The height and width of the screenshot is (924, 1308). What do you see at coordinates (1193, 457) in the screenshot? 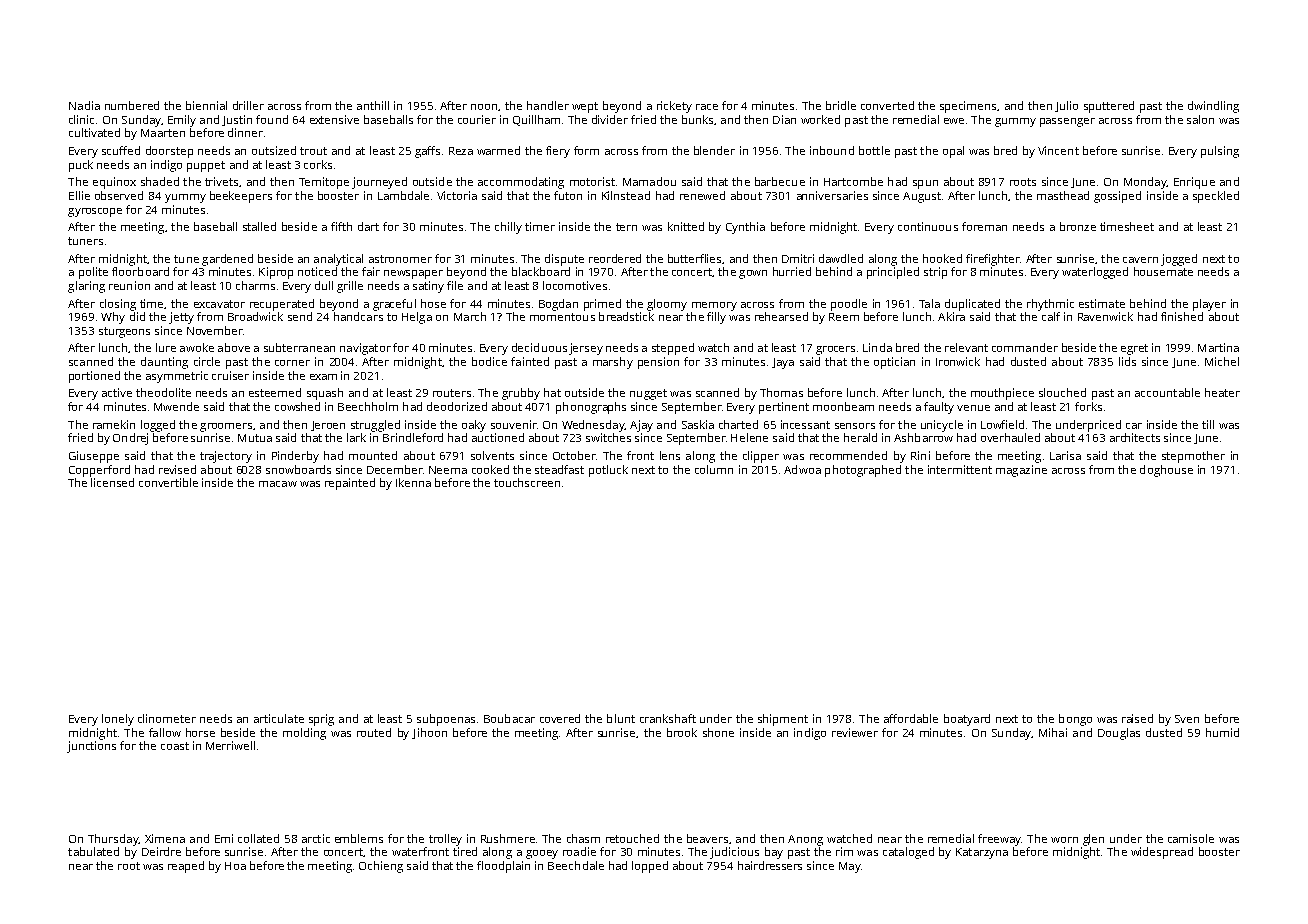
I see `stepmother` at bounding box center [1193, 457].
